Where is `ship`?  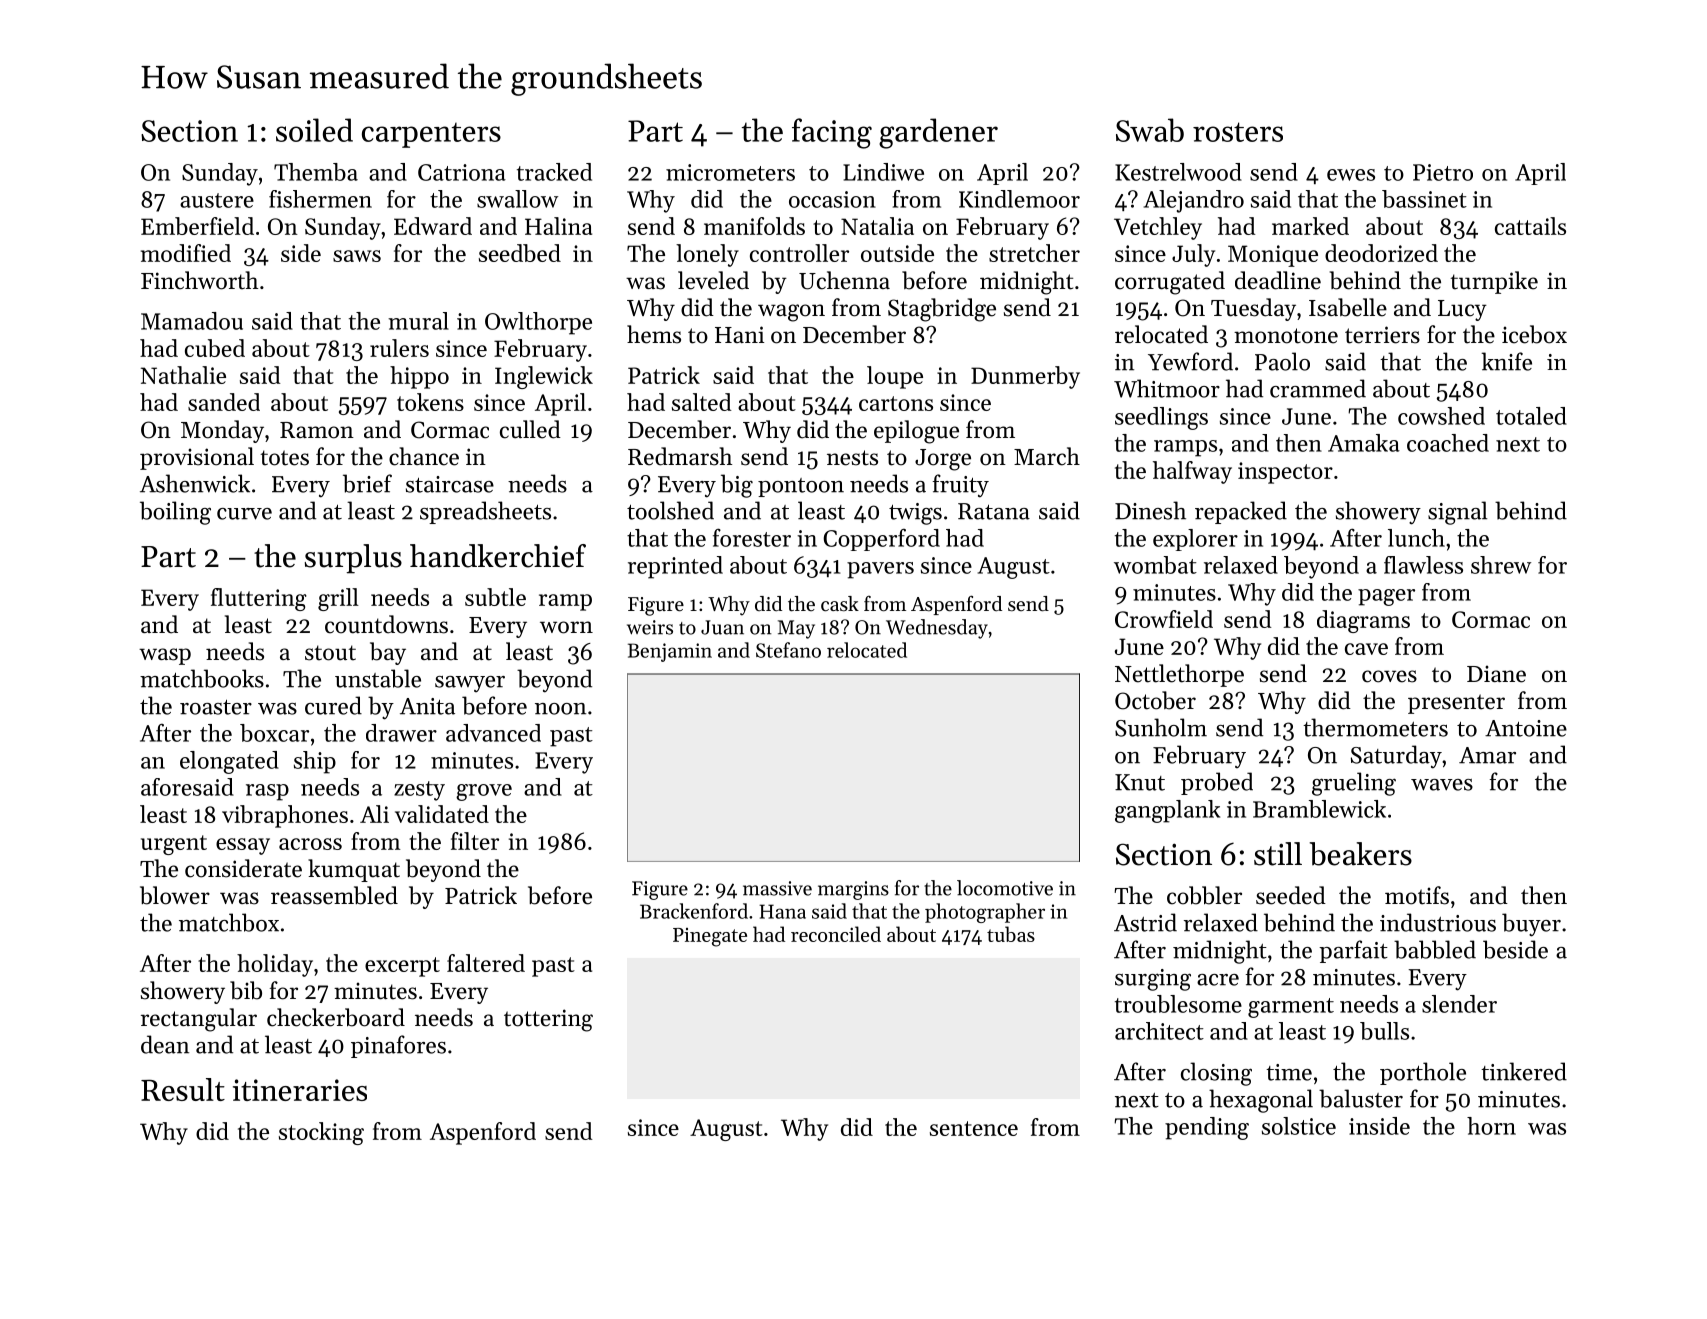
ship is located at coordinates (315, 762).
